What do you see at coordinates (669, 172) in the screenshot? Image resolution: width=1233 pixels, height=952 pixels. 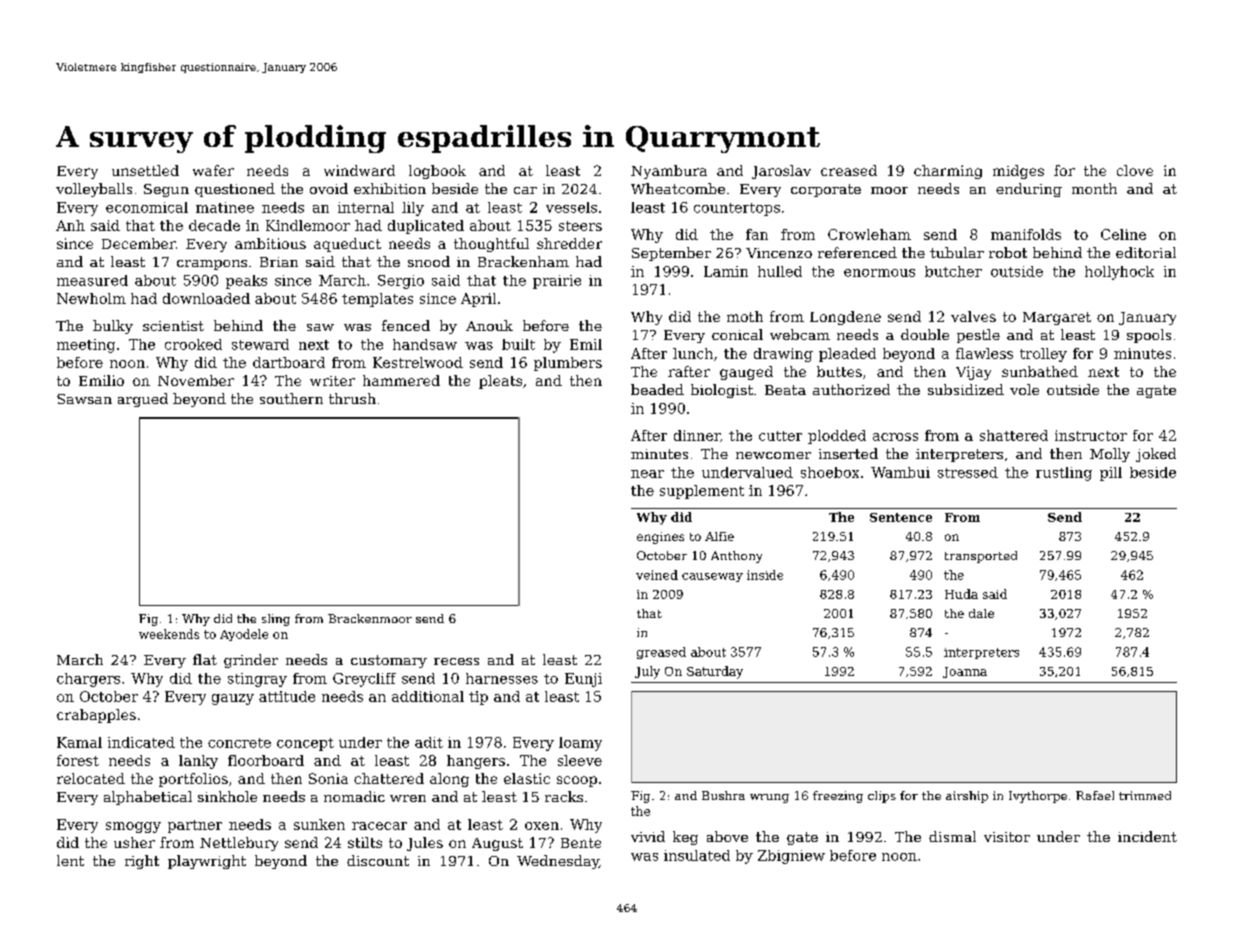 I see `Nyambura` at bounding box center [669, 172].
